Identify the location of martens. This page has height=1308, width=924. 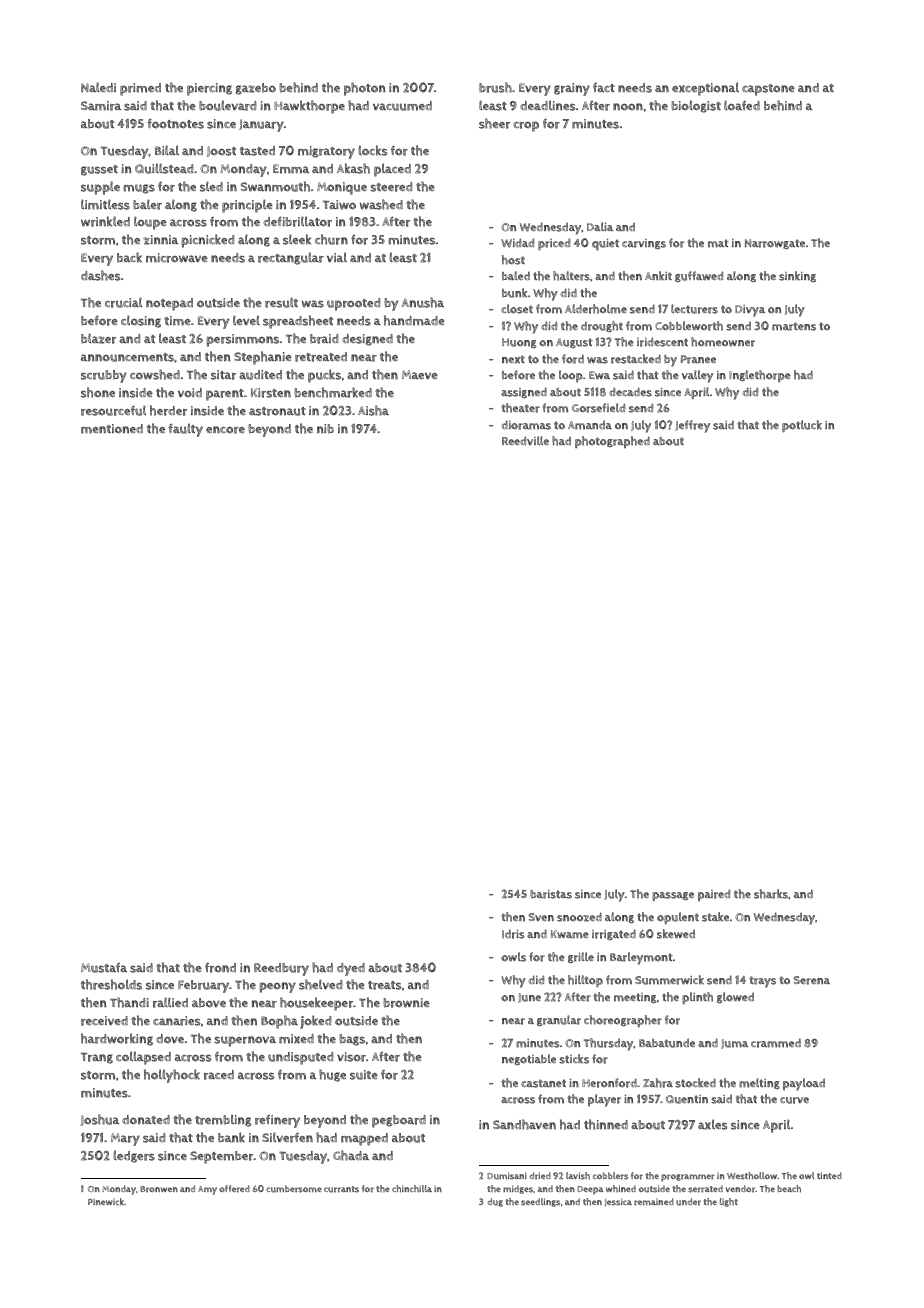
(794, 326).
